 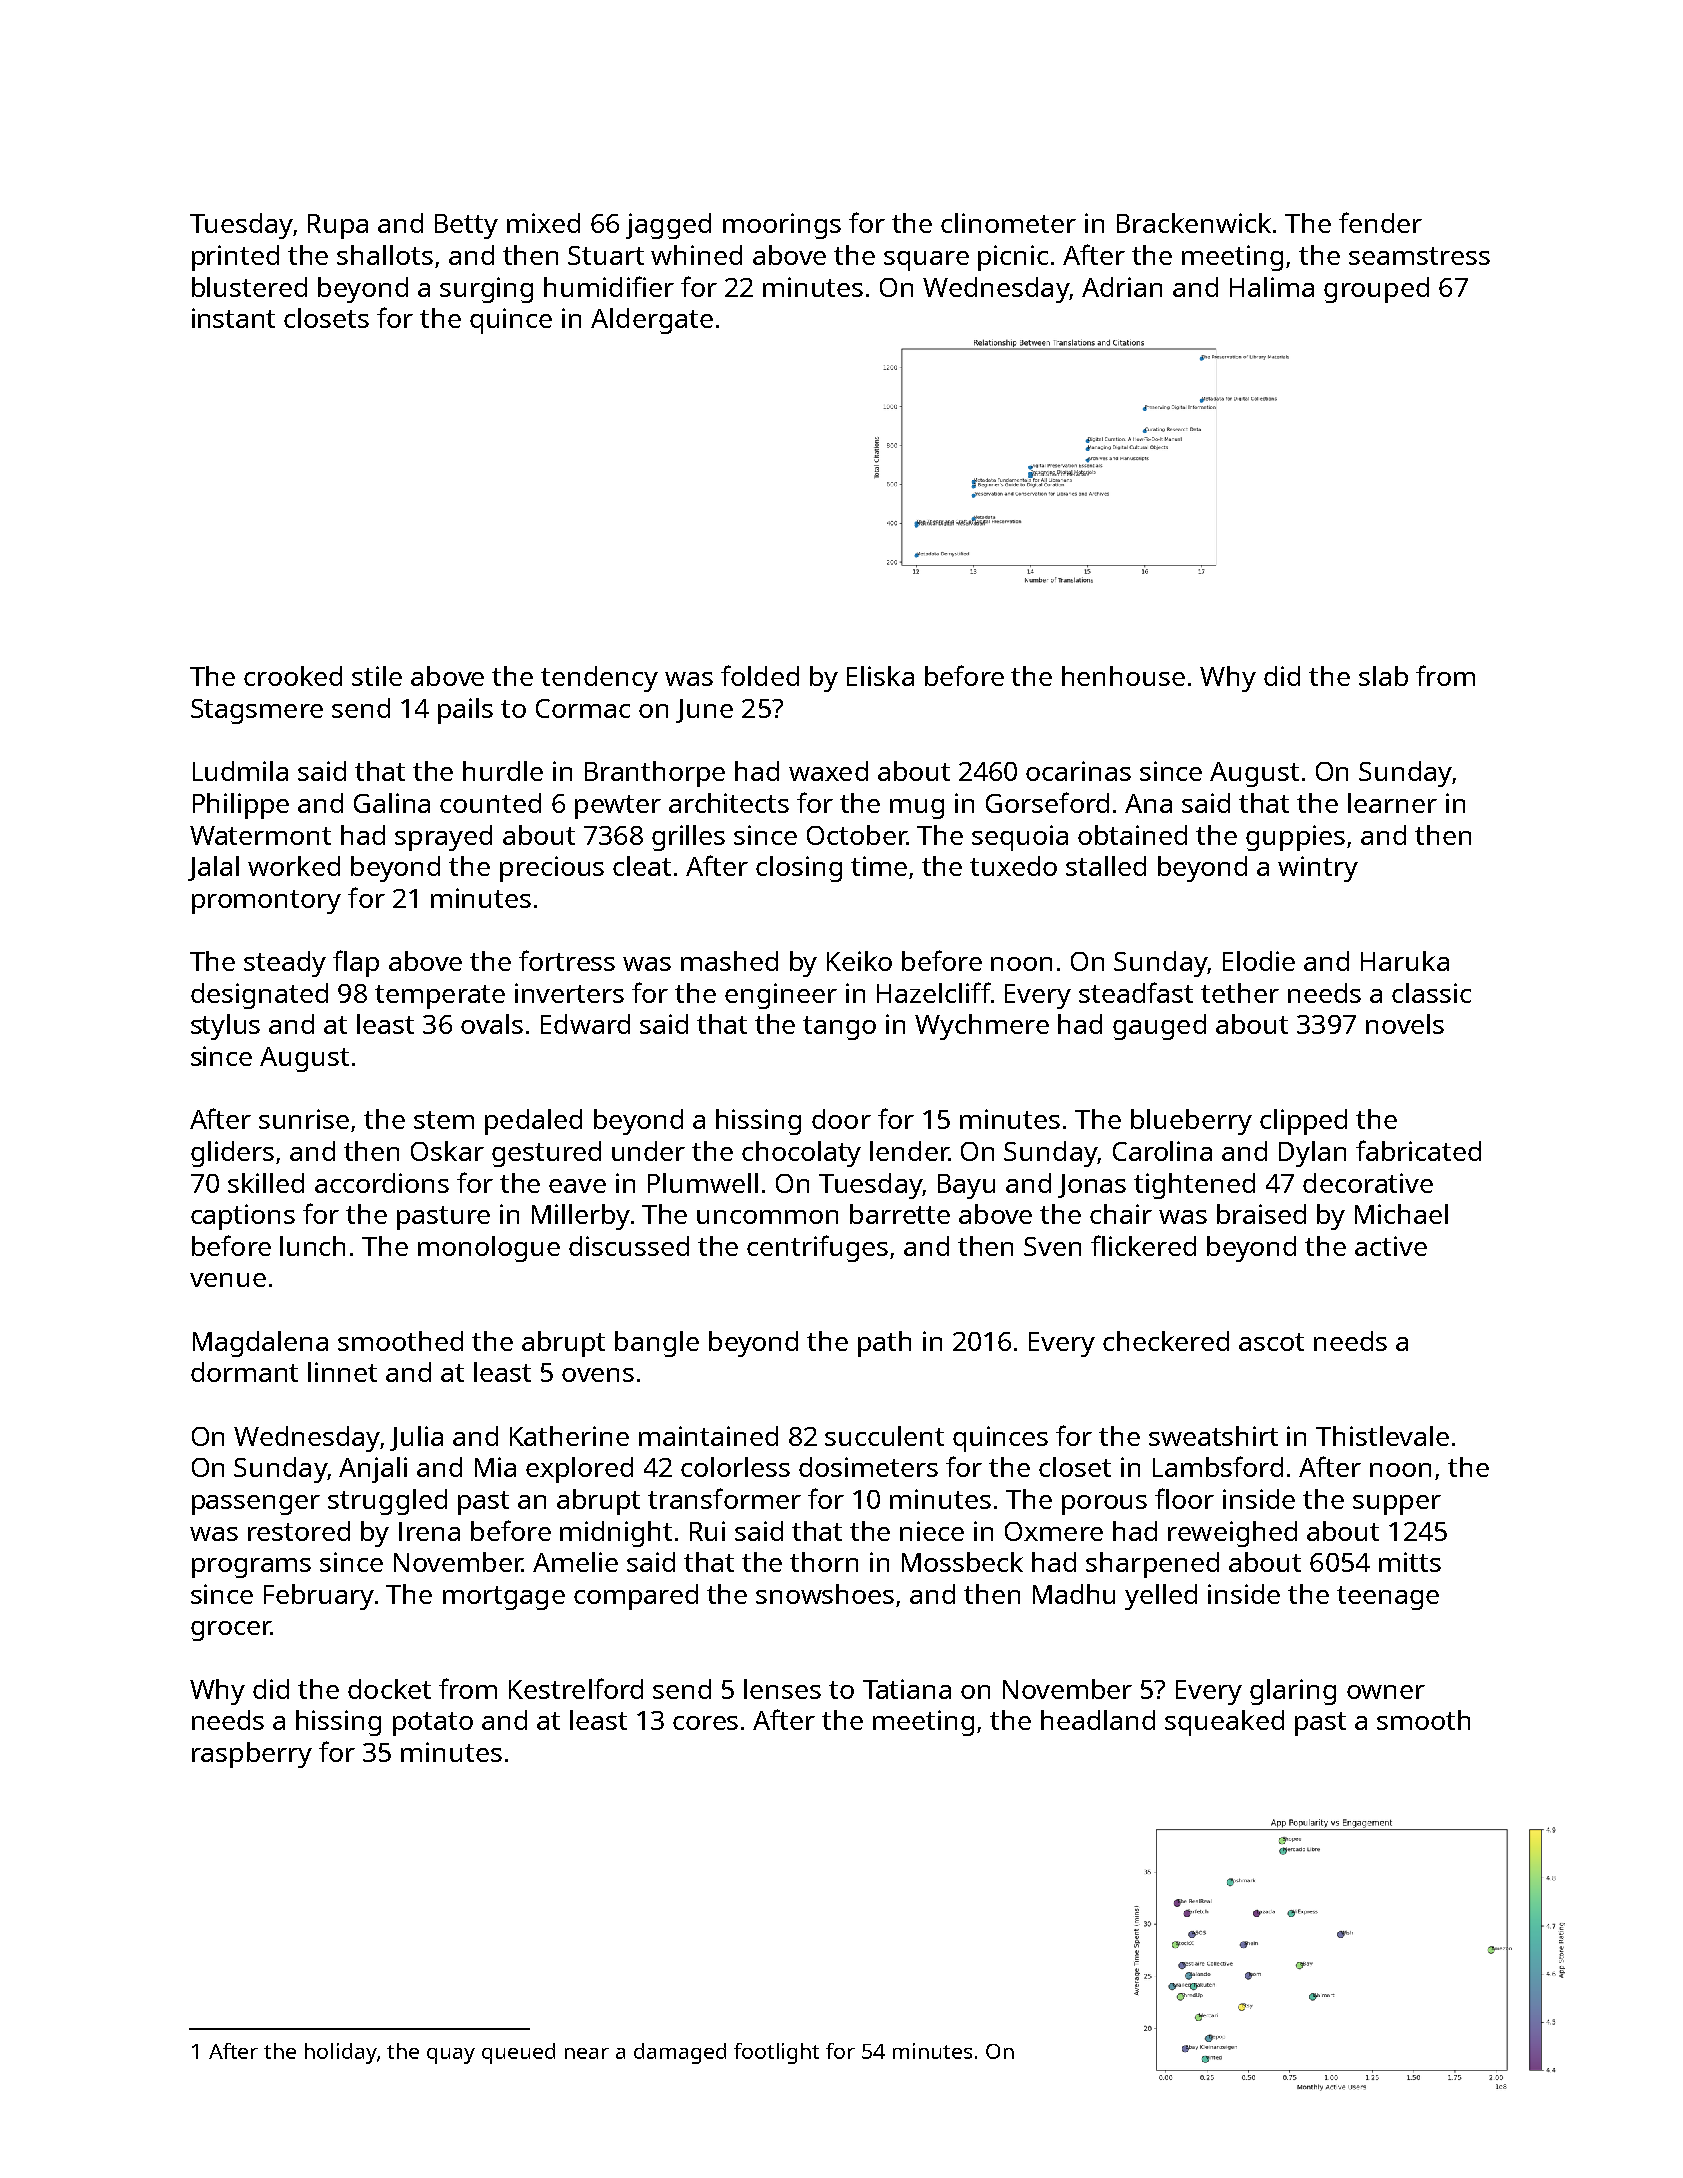 What do you see at coordinates (799, 869) in the screenshot?
I see `closing` at bounding box center [799, 869].
